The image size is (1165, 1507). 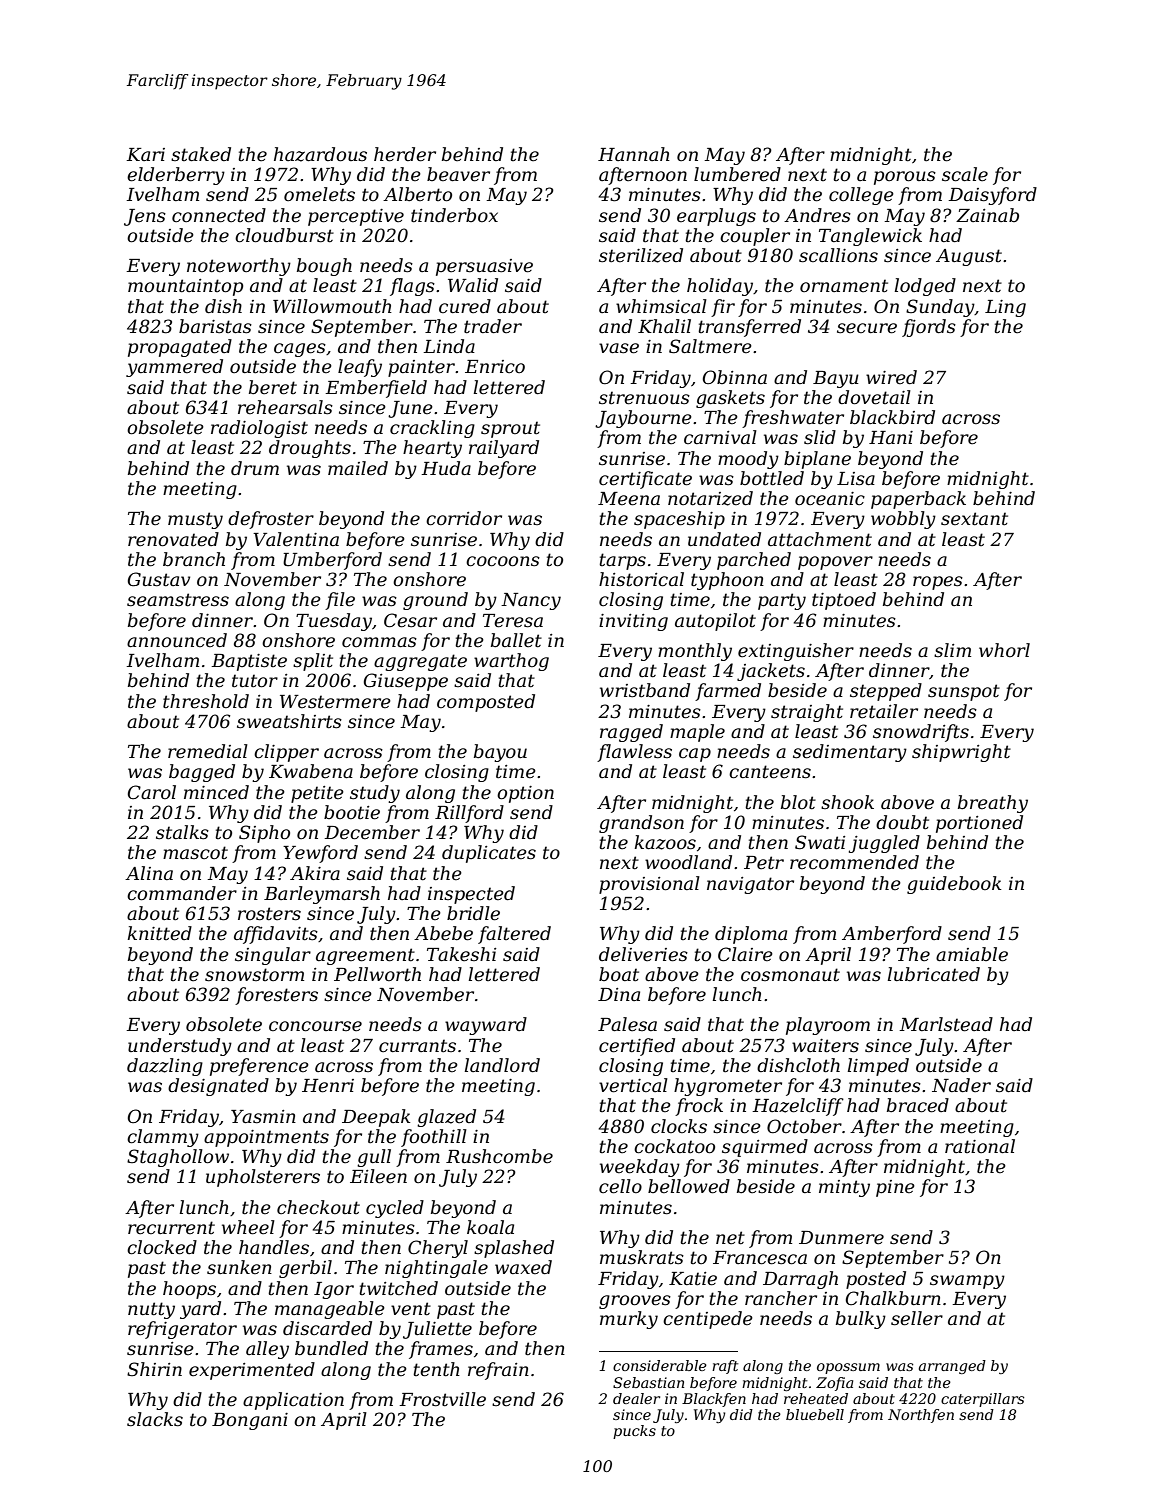 I want to click on amiable, so click(x=972, y=954).
